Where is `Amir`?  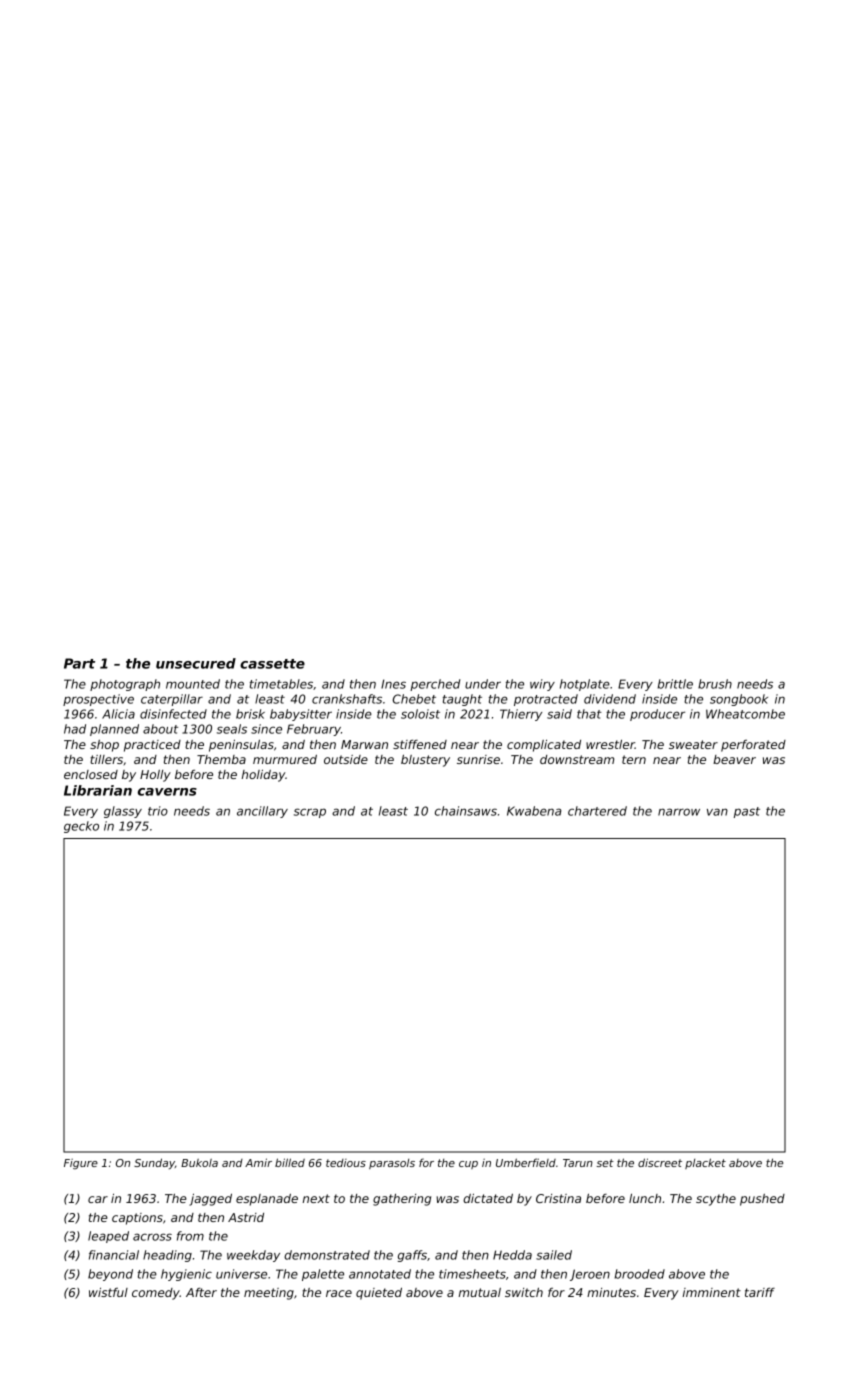
Amir is located at coordinates (258, 1162).
